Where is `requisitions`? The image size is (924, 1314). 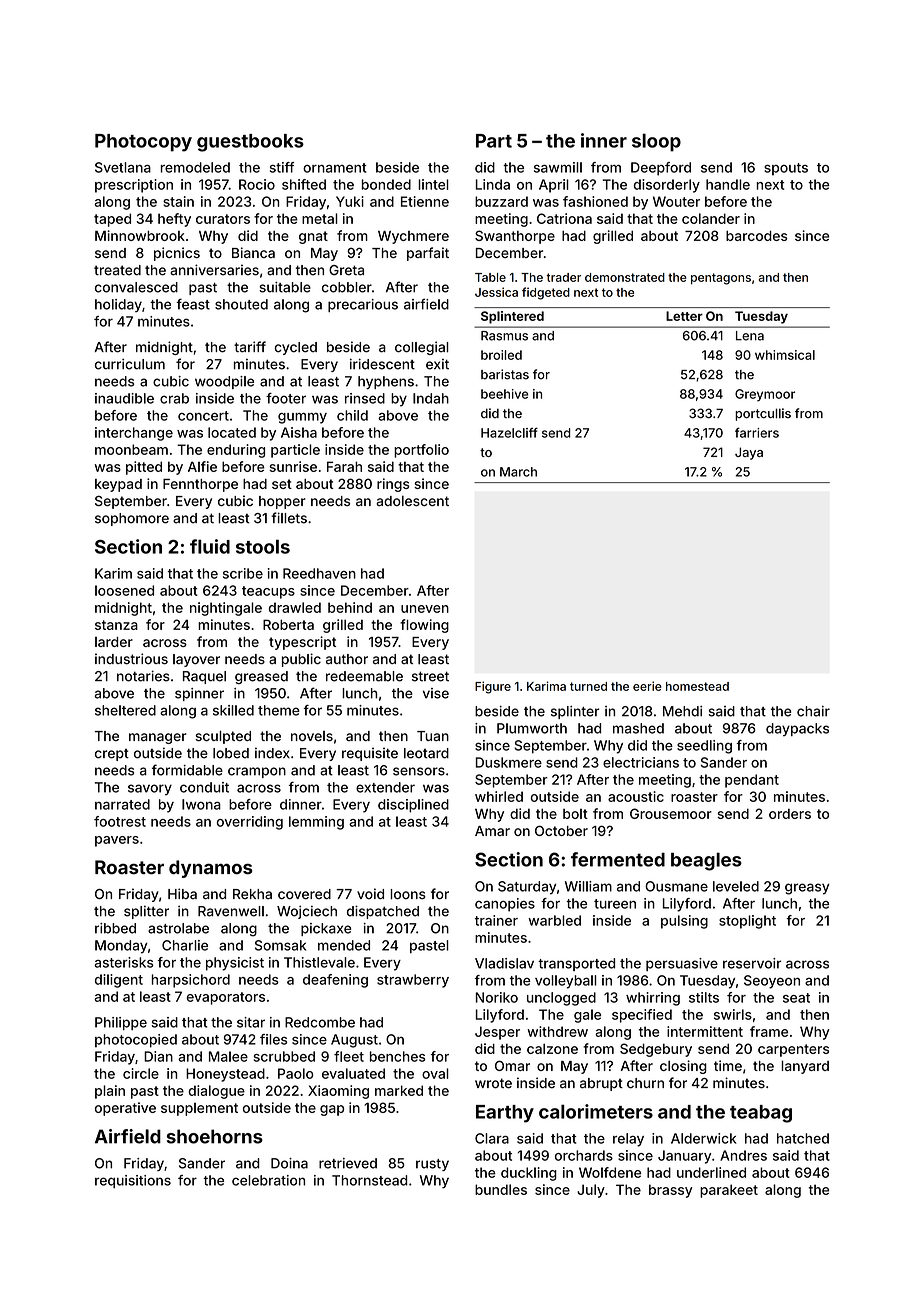 requisitions is located at coordinates (133, 1181).
